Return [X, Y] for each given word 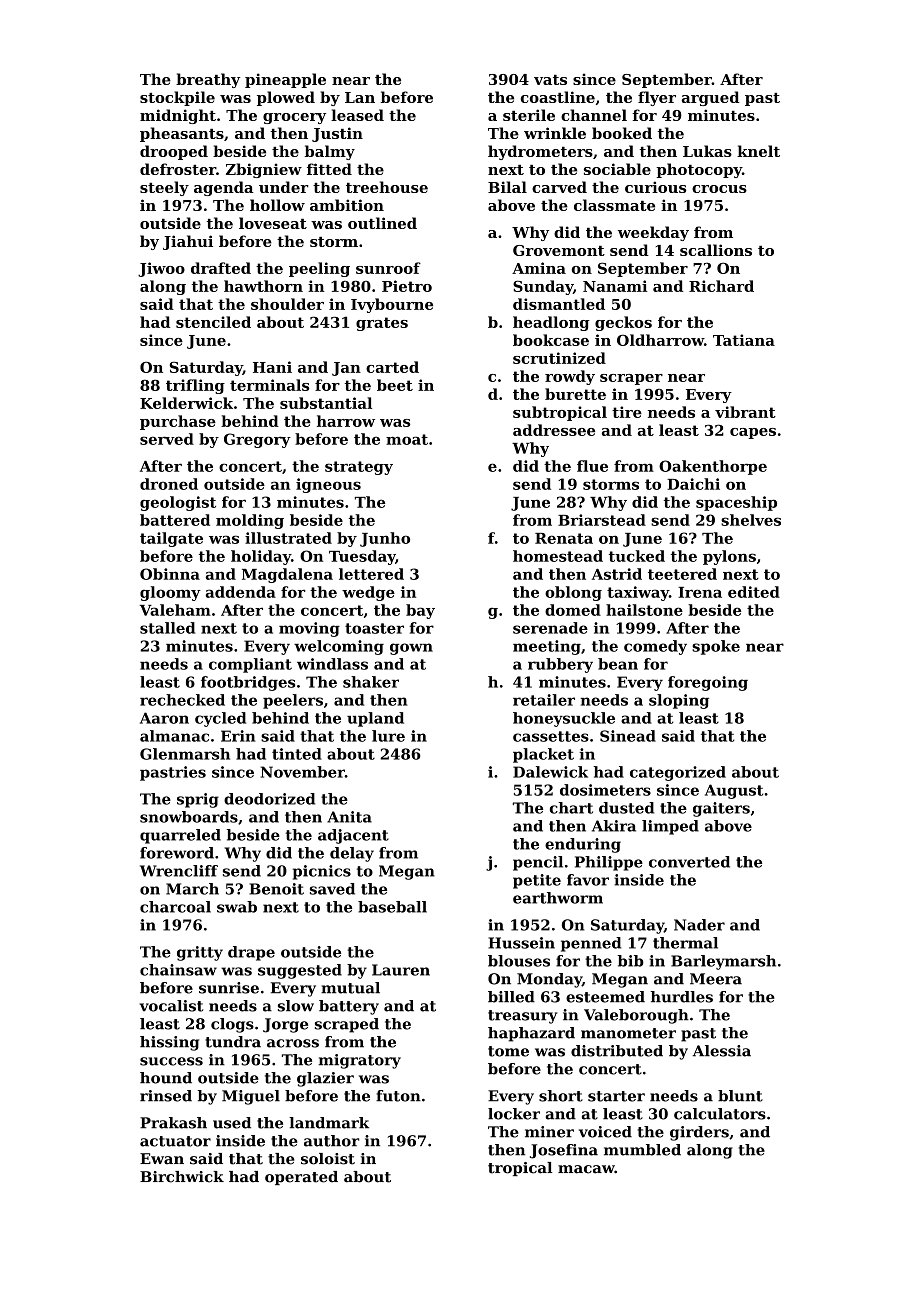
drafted [221, 268]
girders [699, 1133]
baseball [392, 907]
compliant [250, 665]
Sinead [628, 736]
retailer [544, 700]
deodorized [269, 799]
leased [357, 115]
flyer [657, 98]
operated [301, 1178]
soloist [328, 1159]
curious [655, 187]
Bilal [507, 187]
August [734, 791]
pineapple [285, 80]
